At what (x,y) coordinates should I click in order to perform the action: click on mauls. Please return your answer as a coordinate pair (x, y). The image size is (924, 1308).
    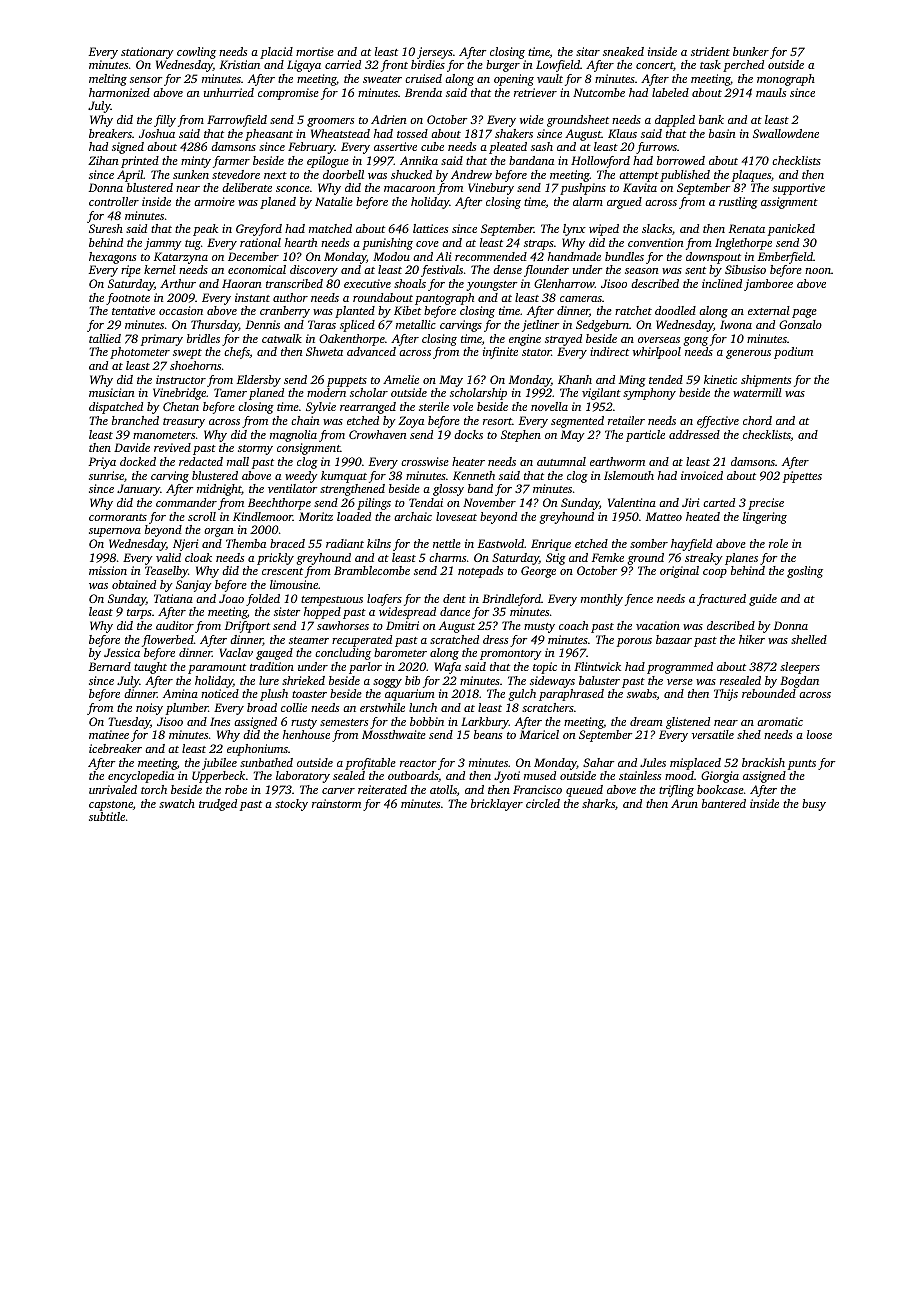
    Looking at the image, I should click on (771, 92).
